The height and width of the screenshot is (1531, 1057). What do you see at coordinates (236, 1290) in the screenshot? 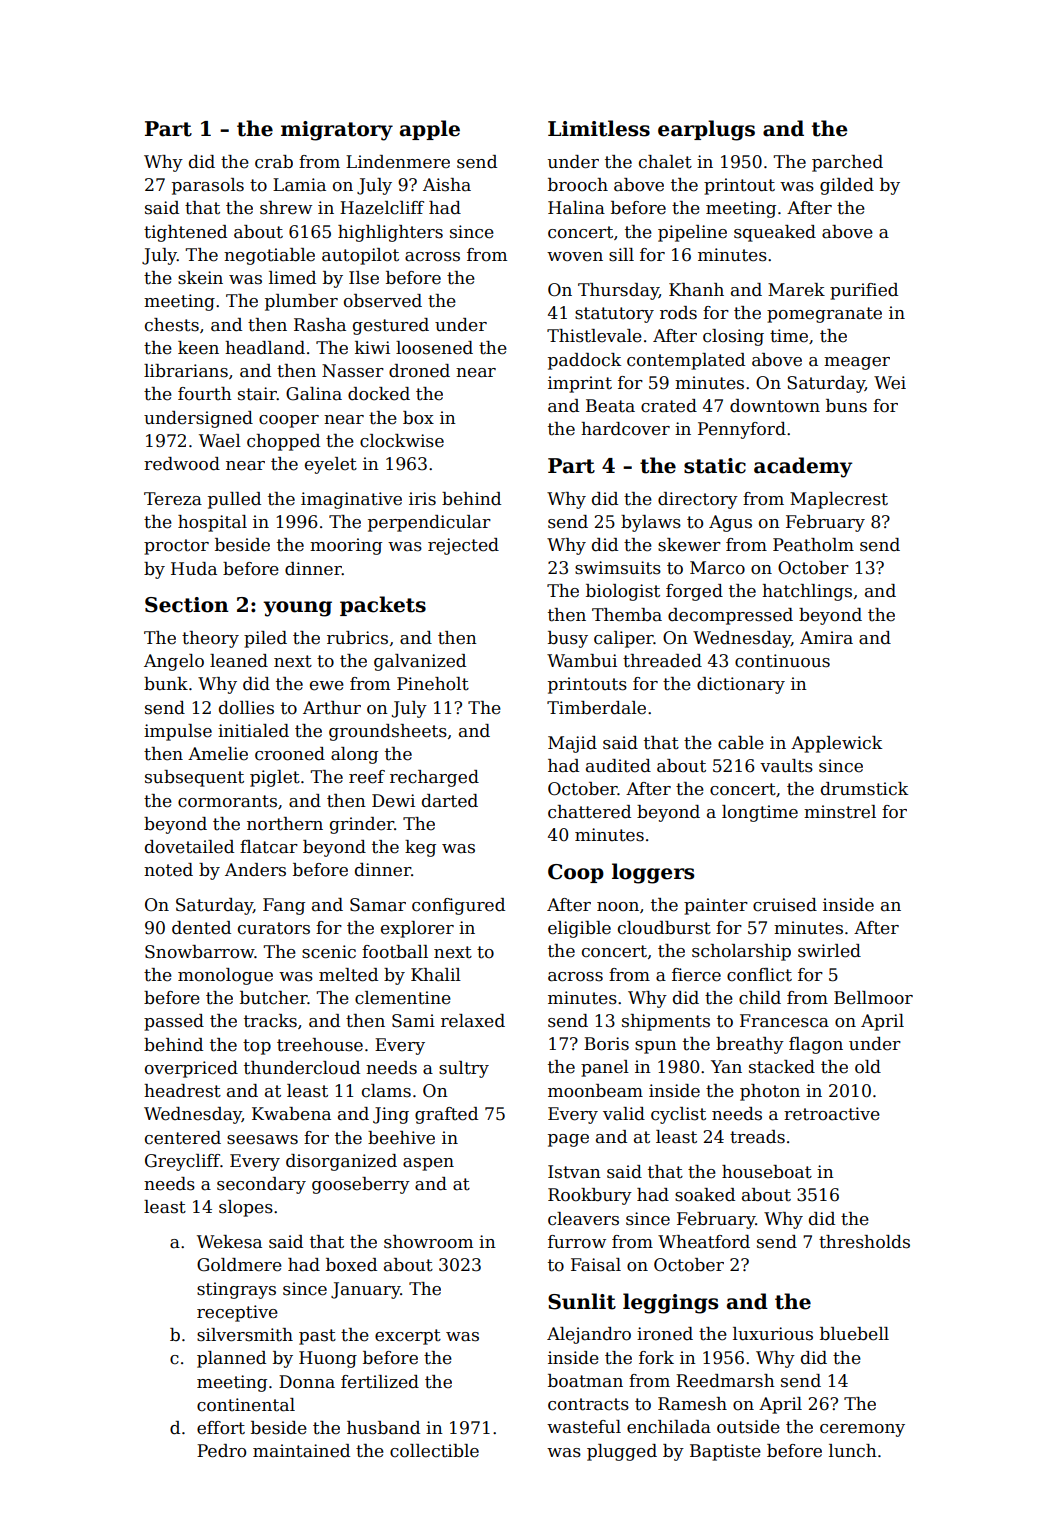
I see `stingrays` at bounding box center [236, 1290].
